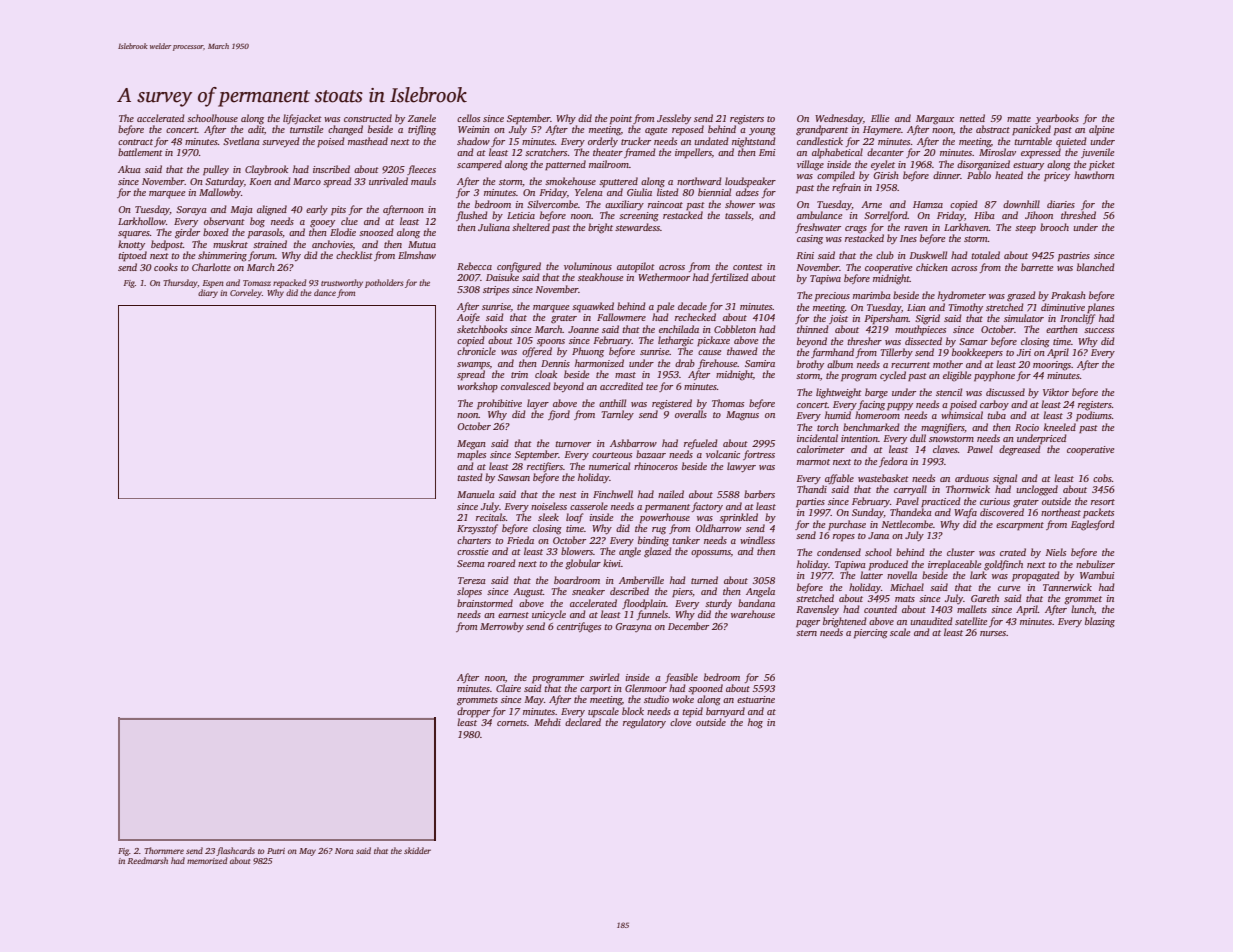 The height and width of the document is (952, 1233). What do you see at coordinates (208, 293) in the document?
I see `diary` at bounding box center [208, 293].
